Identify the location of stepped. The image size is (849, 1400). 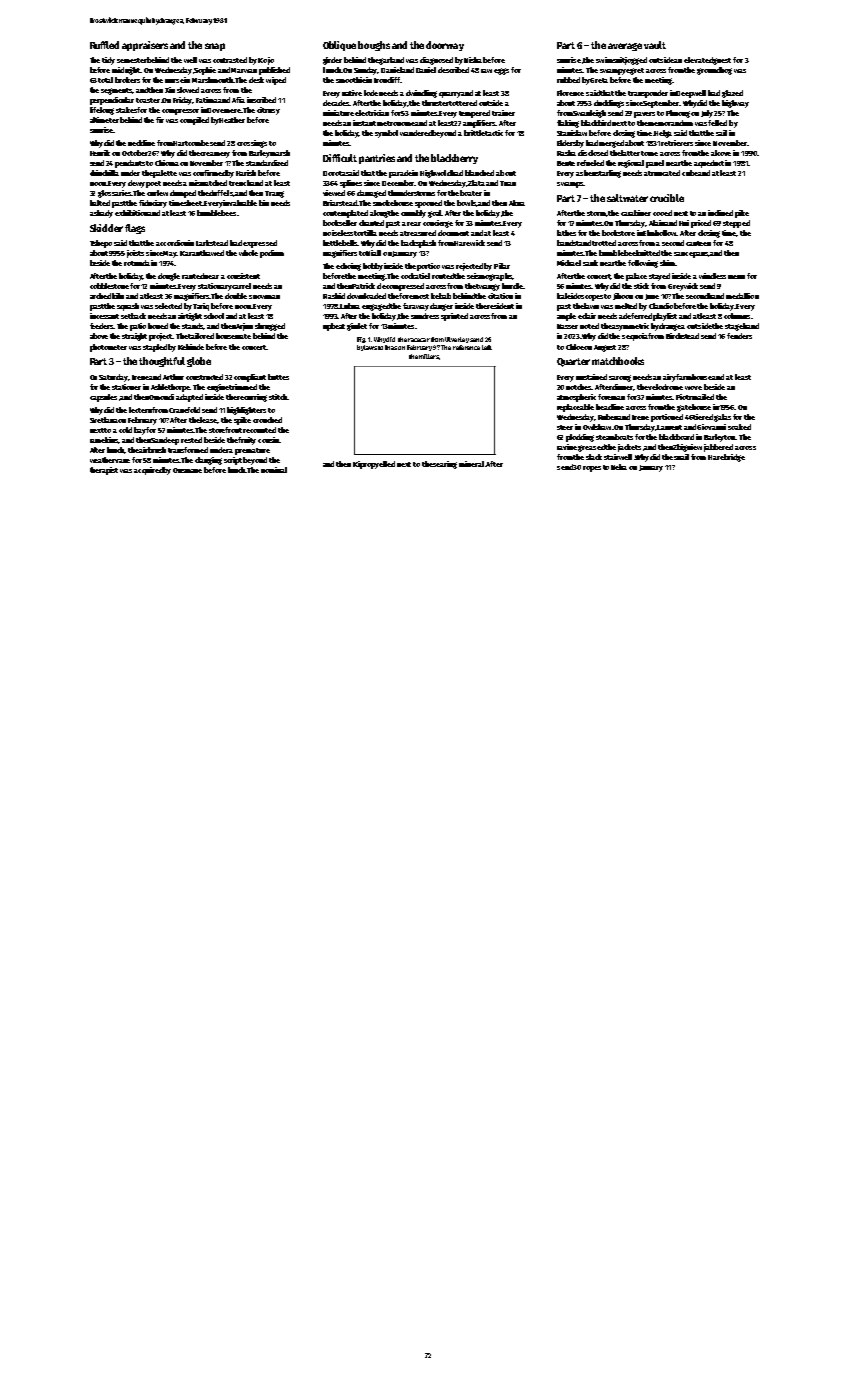
(736, 224).
